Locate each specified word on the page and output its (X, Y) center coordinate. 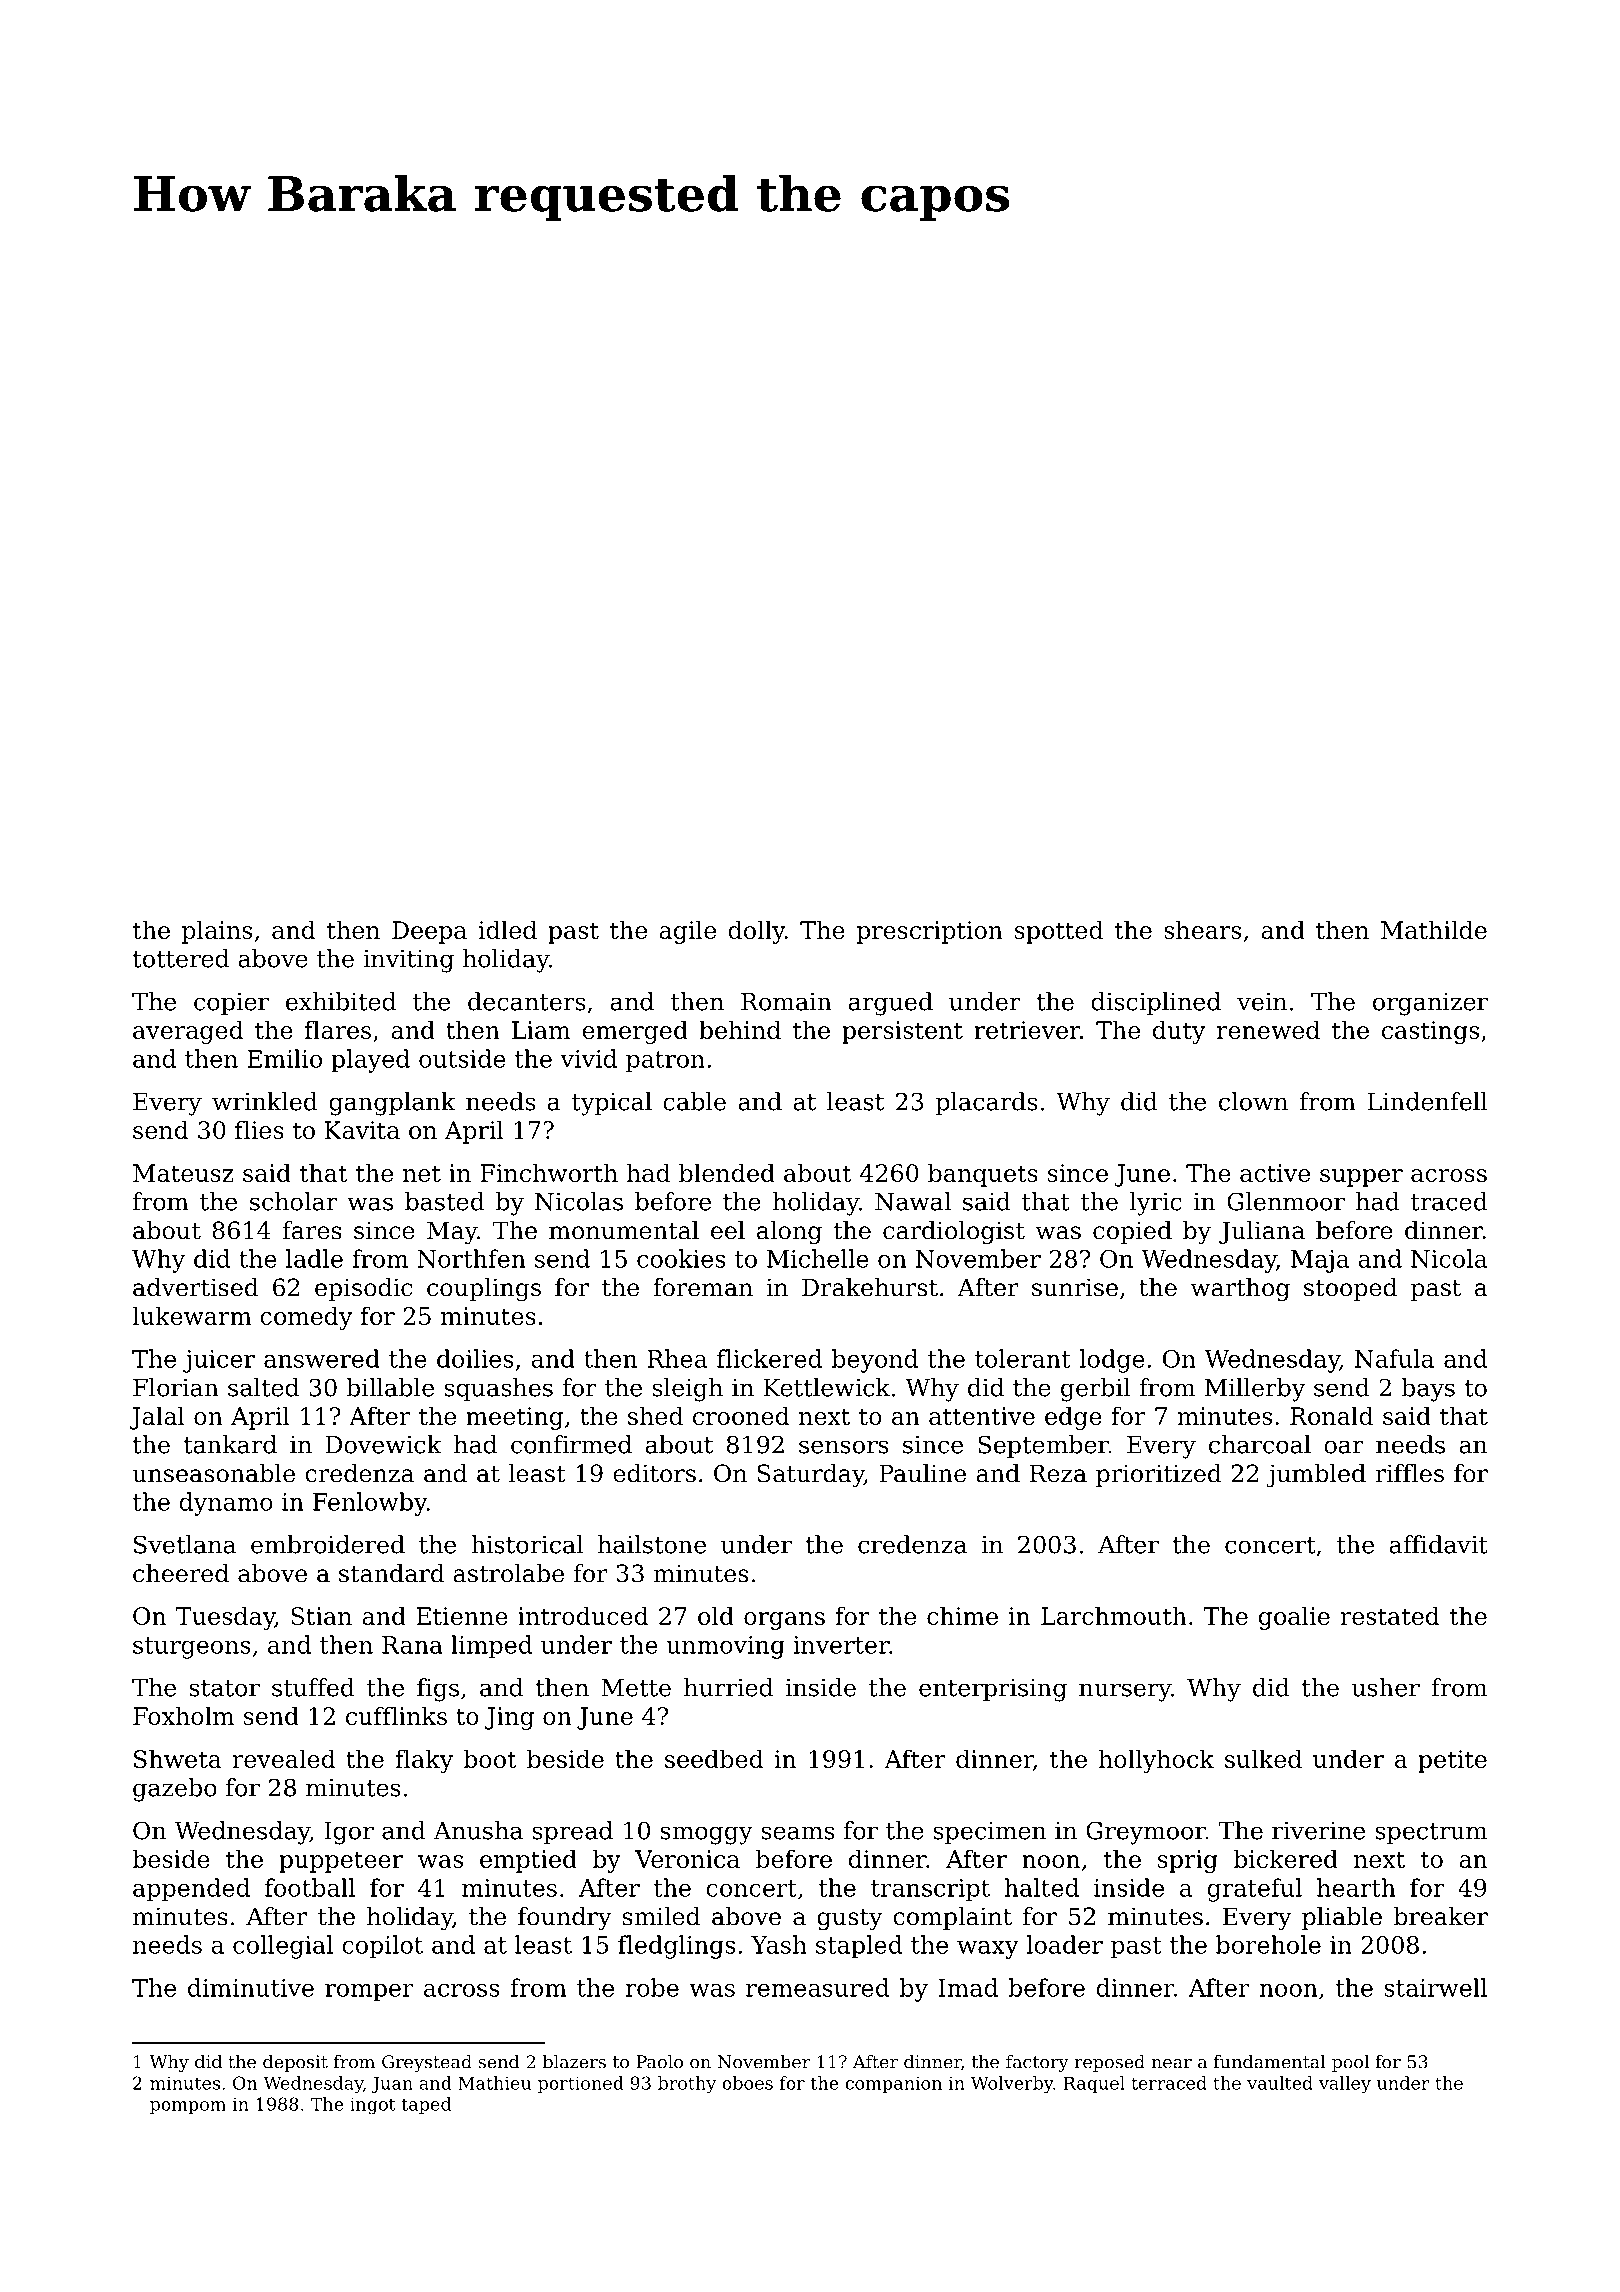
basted (445, 1201)
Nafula (1394, 1358)
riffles (1409, 1473)
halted (1042, 1887)
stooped (1350, 1289)
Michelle (818, 1258)
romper (369, 1993)
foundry (565, 1919)
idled (507, 929)
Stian (322, 1616)
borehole (1268, 1944)
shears (1202, 929)
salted (263, 1387)
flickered (769, 1358)
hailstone (652, 1544)
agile (687, 932)
